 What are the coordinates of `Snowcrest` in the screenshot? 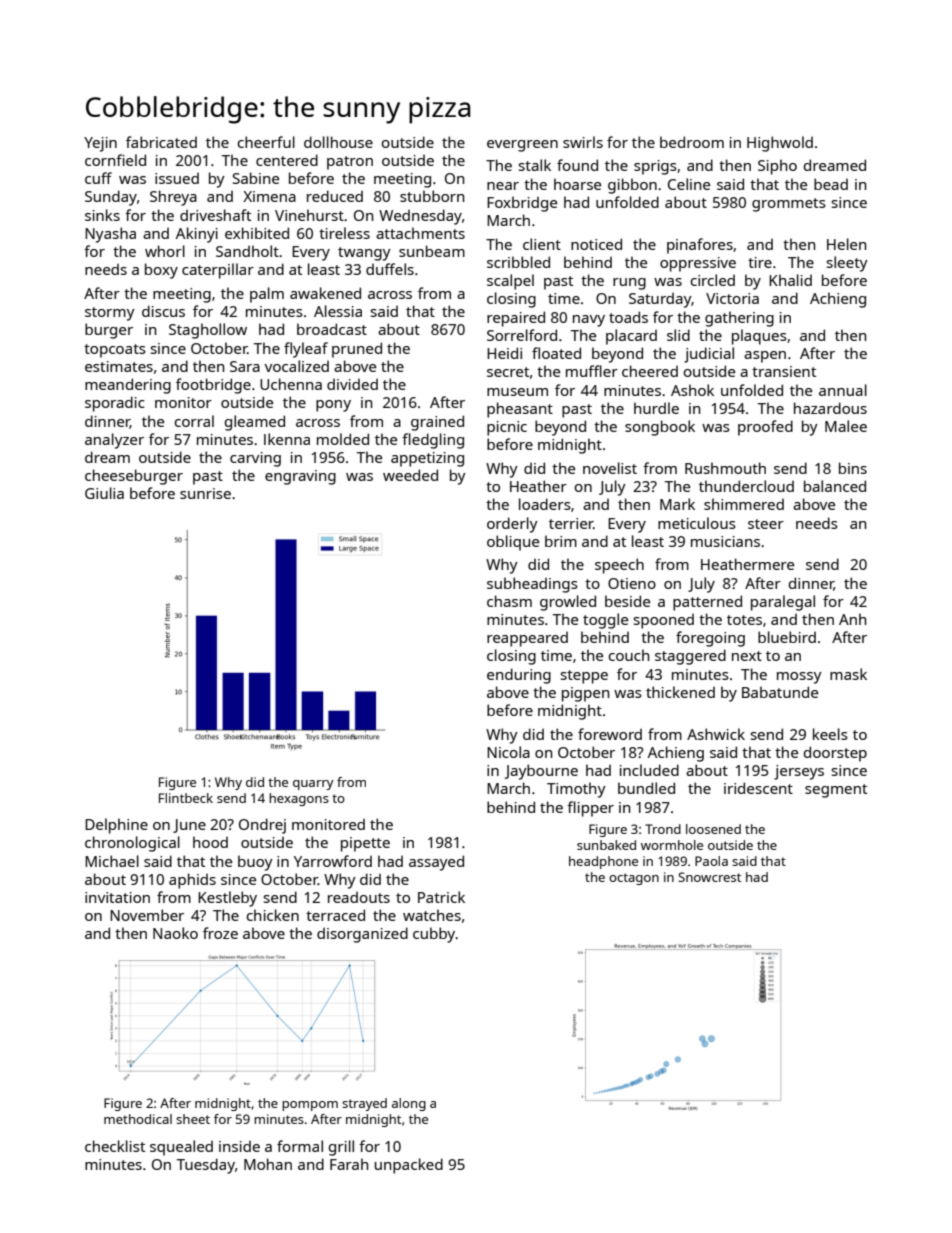 It's located at (709, 877).
